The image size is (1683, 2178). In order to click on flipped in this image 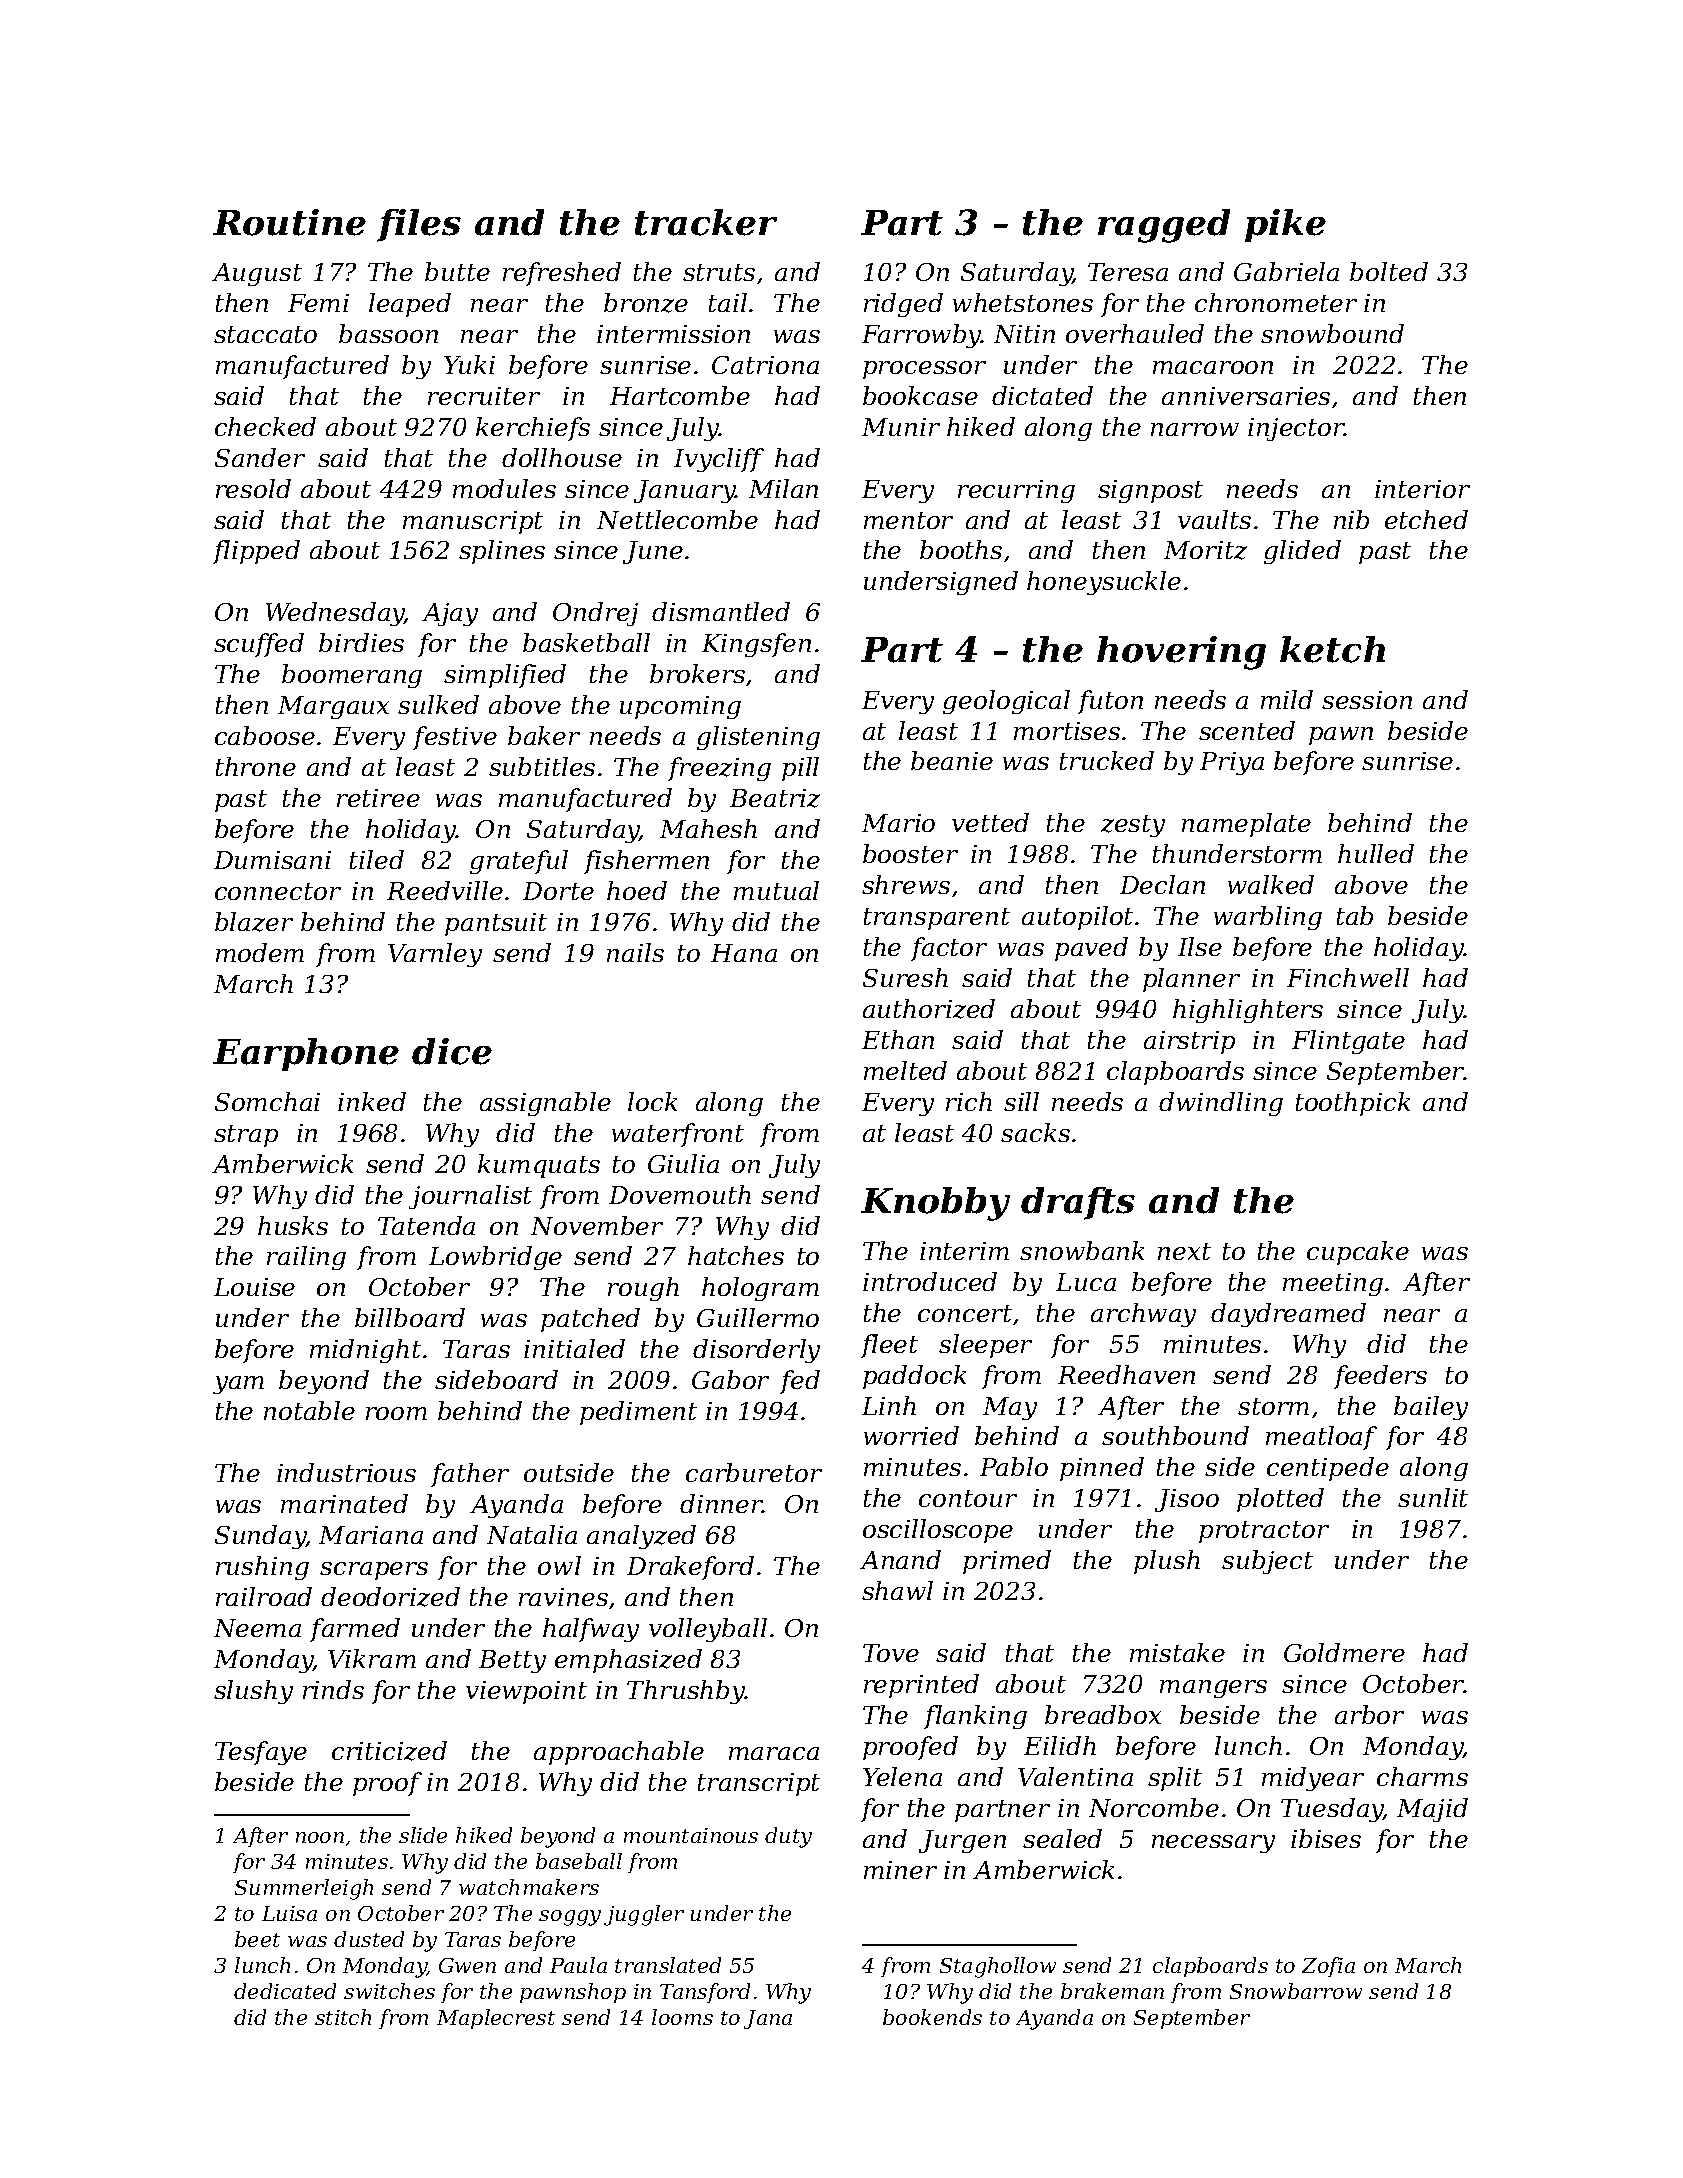, I will do `click(256, 552)`.
